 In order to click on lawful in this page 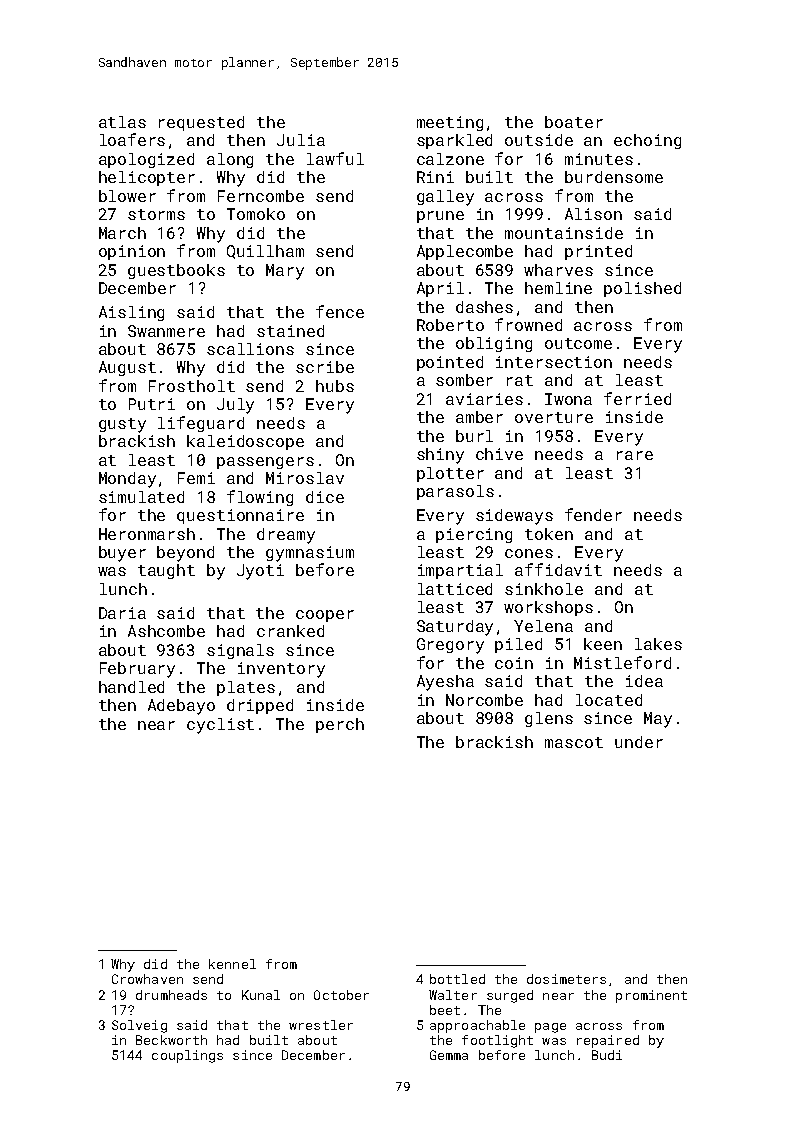, I will do `click(335, 158)`.
